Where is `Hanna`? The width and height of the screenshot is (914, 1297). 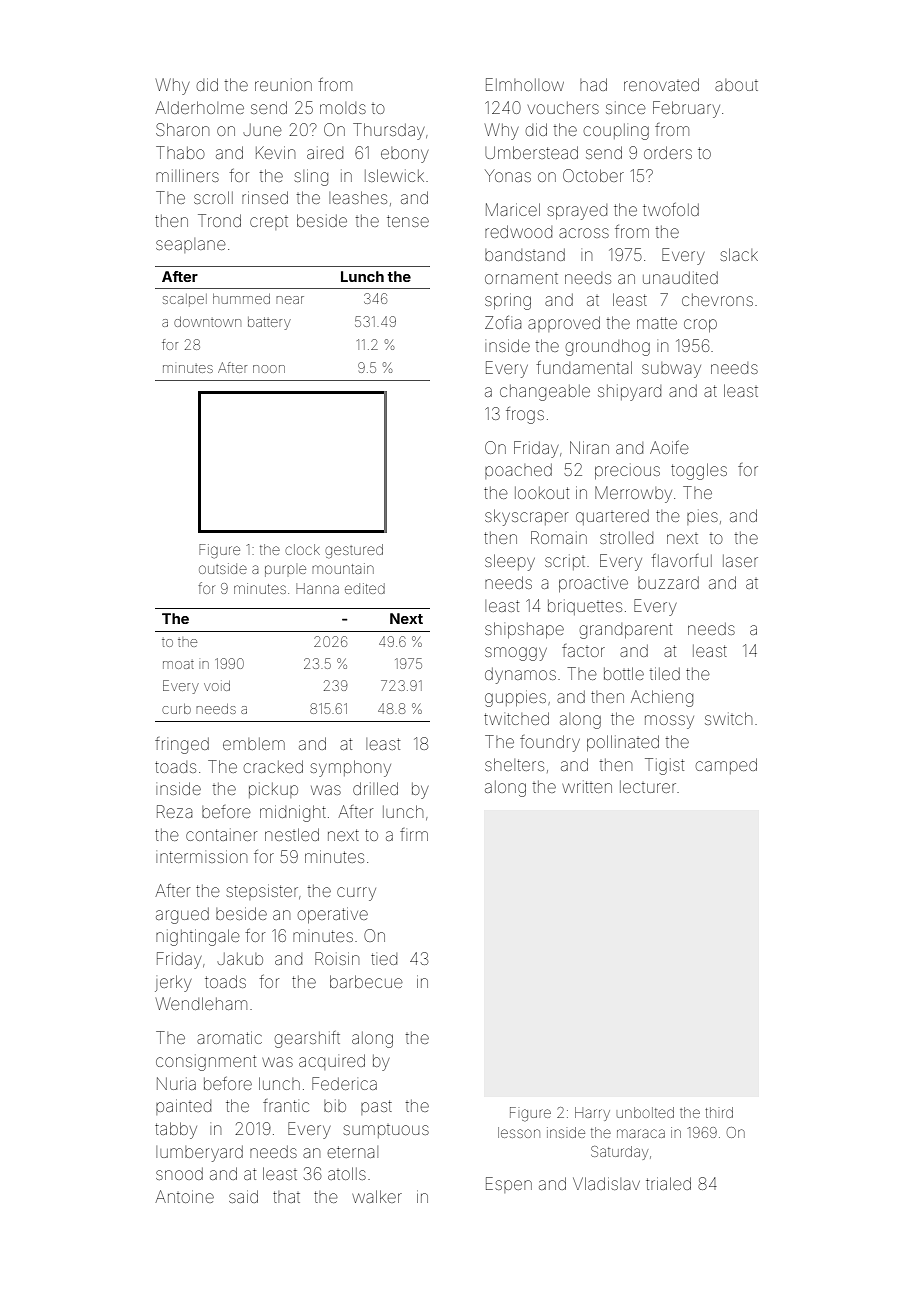
Hanna is located at coordinates (317, 588).
